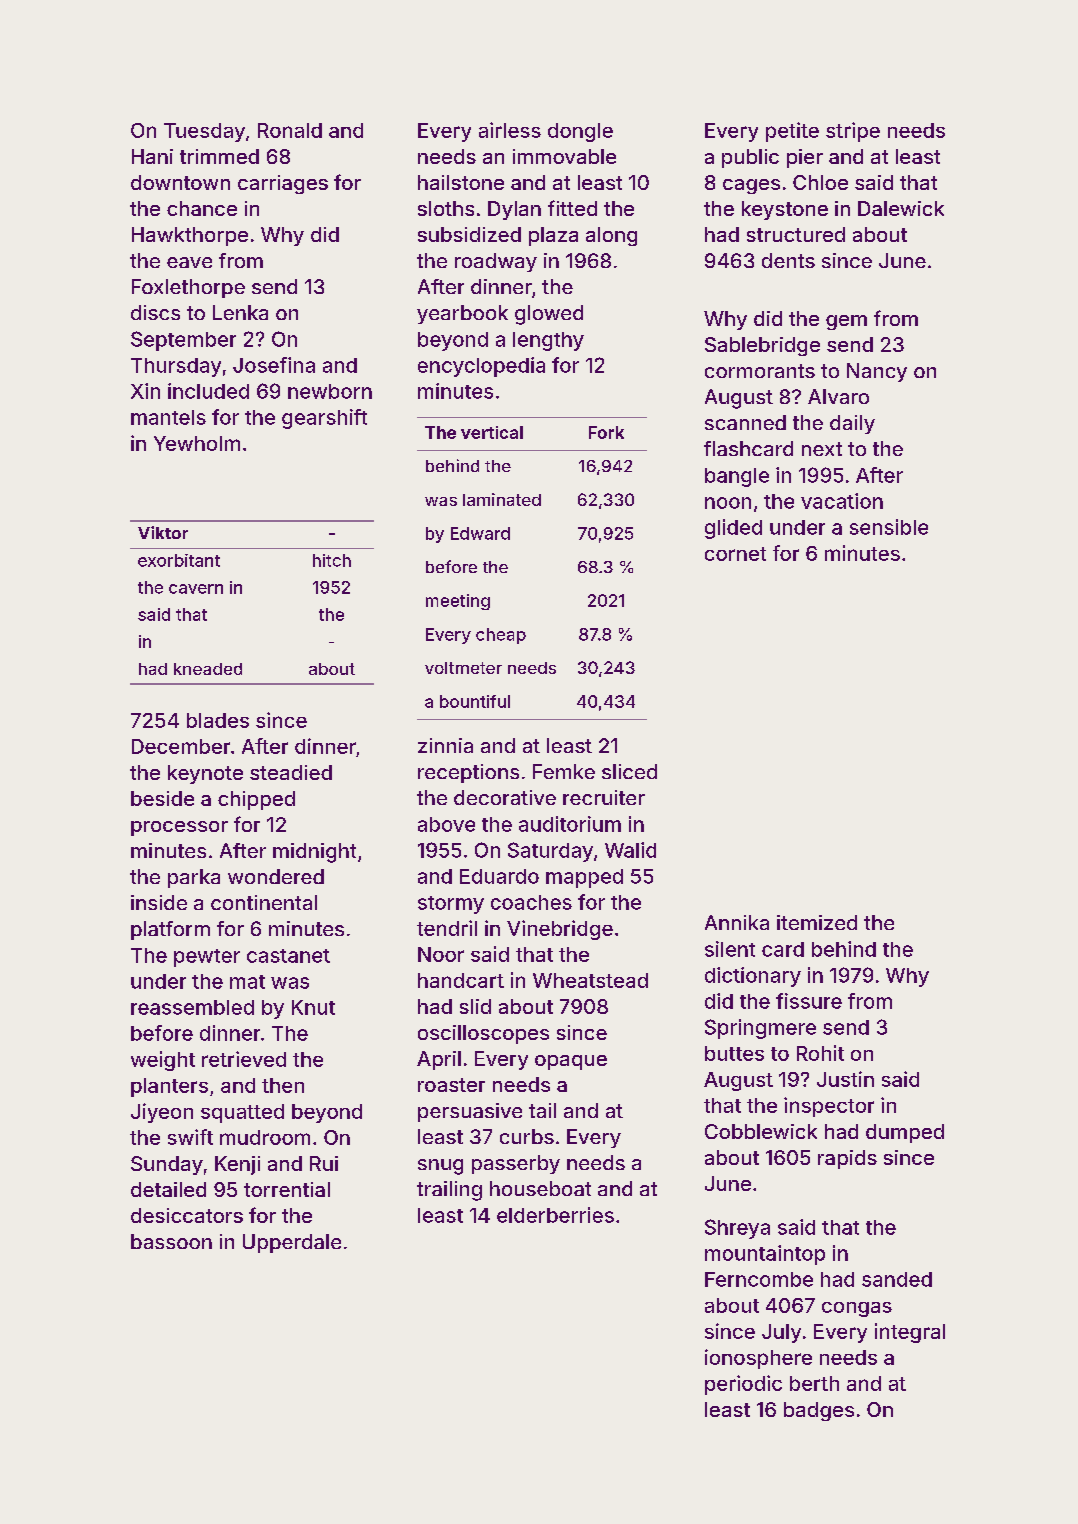 This document has height=1524, width=1078. What do you see at coordinates (817, 922) in the document?
I see `itemized` at bounding box center [817, 922].
